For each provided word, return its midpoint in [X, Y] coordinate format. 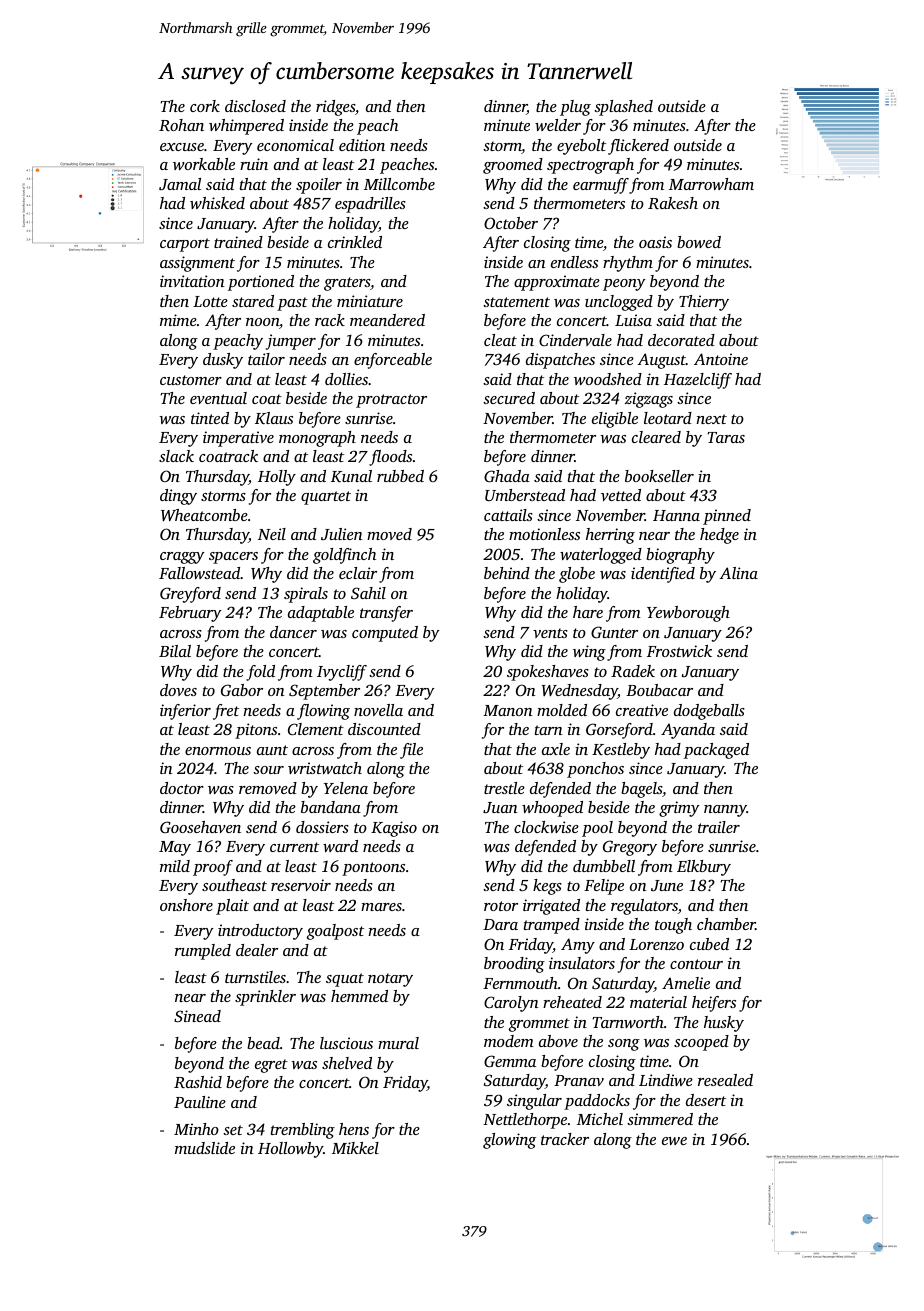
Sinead [197, 1016]
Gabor [242, 690]
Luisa [633, 320]
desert [706, 1100]
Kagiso [394, 829]
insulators [582, 963]
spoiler [319, 186]
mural [398, 1043]
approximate [557, 283]
